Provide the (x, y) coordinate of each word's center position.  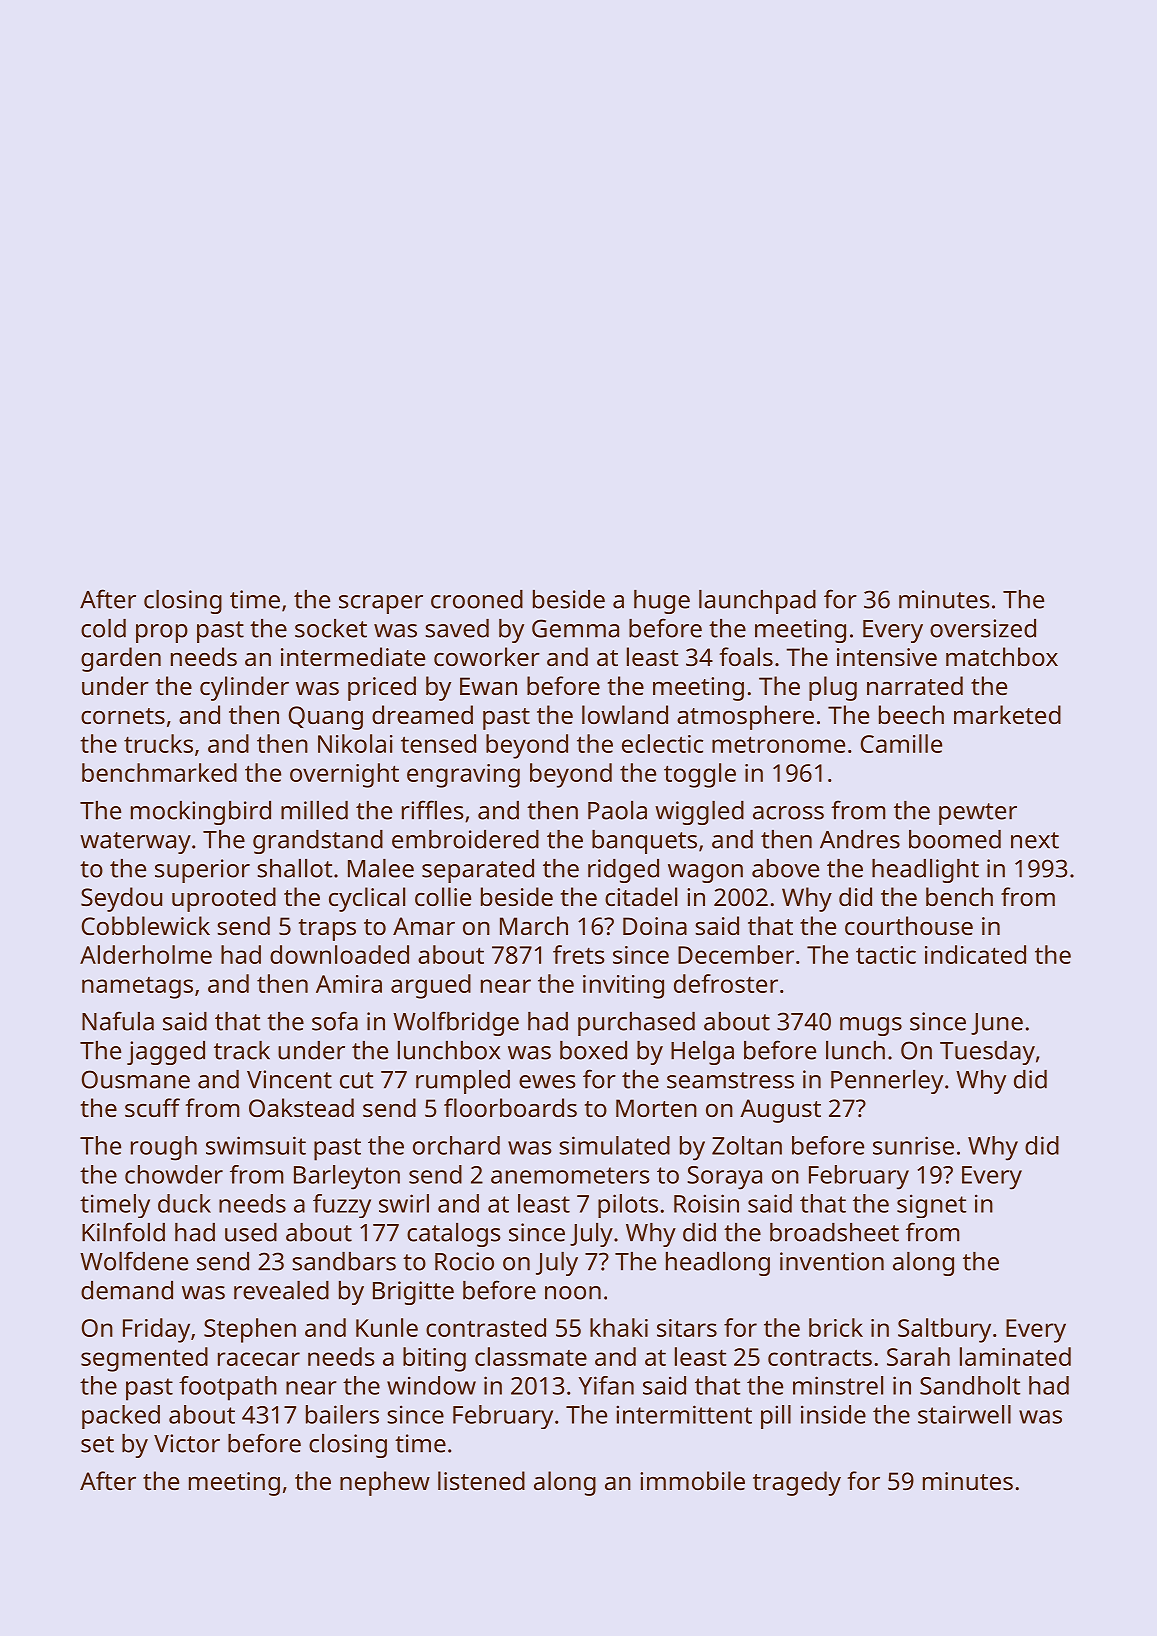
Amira (349, 984)
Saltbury (944, 1330)
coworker (487, 656)
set (97, 1444)
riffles (433, 810)
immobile (692, 1480)
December (736, 954)
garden (121, 659)
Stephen (250, 1330)
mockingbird (201, 813)
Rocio (464, 1261)
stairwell (964, 1414)
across (788, 813)
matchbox (1002, 656)
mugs (871, 1026)
